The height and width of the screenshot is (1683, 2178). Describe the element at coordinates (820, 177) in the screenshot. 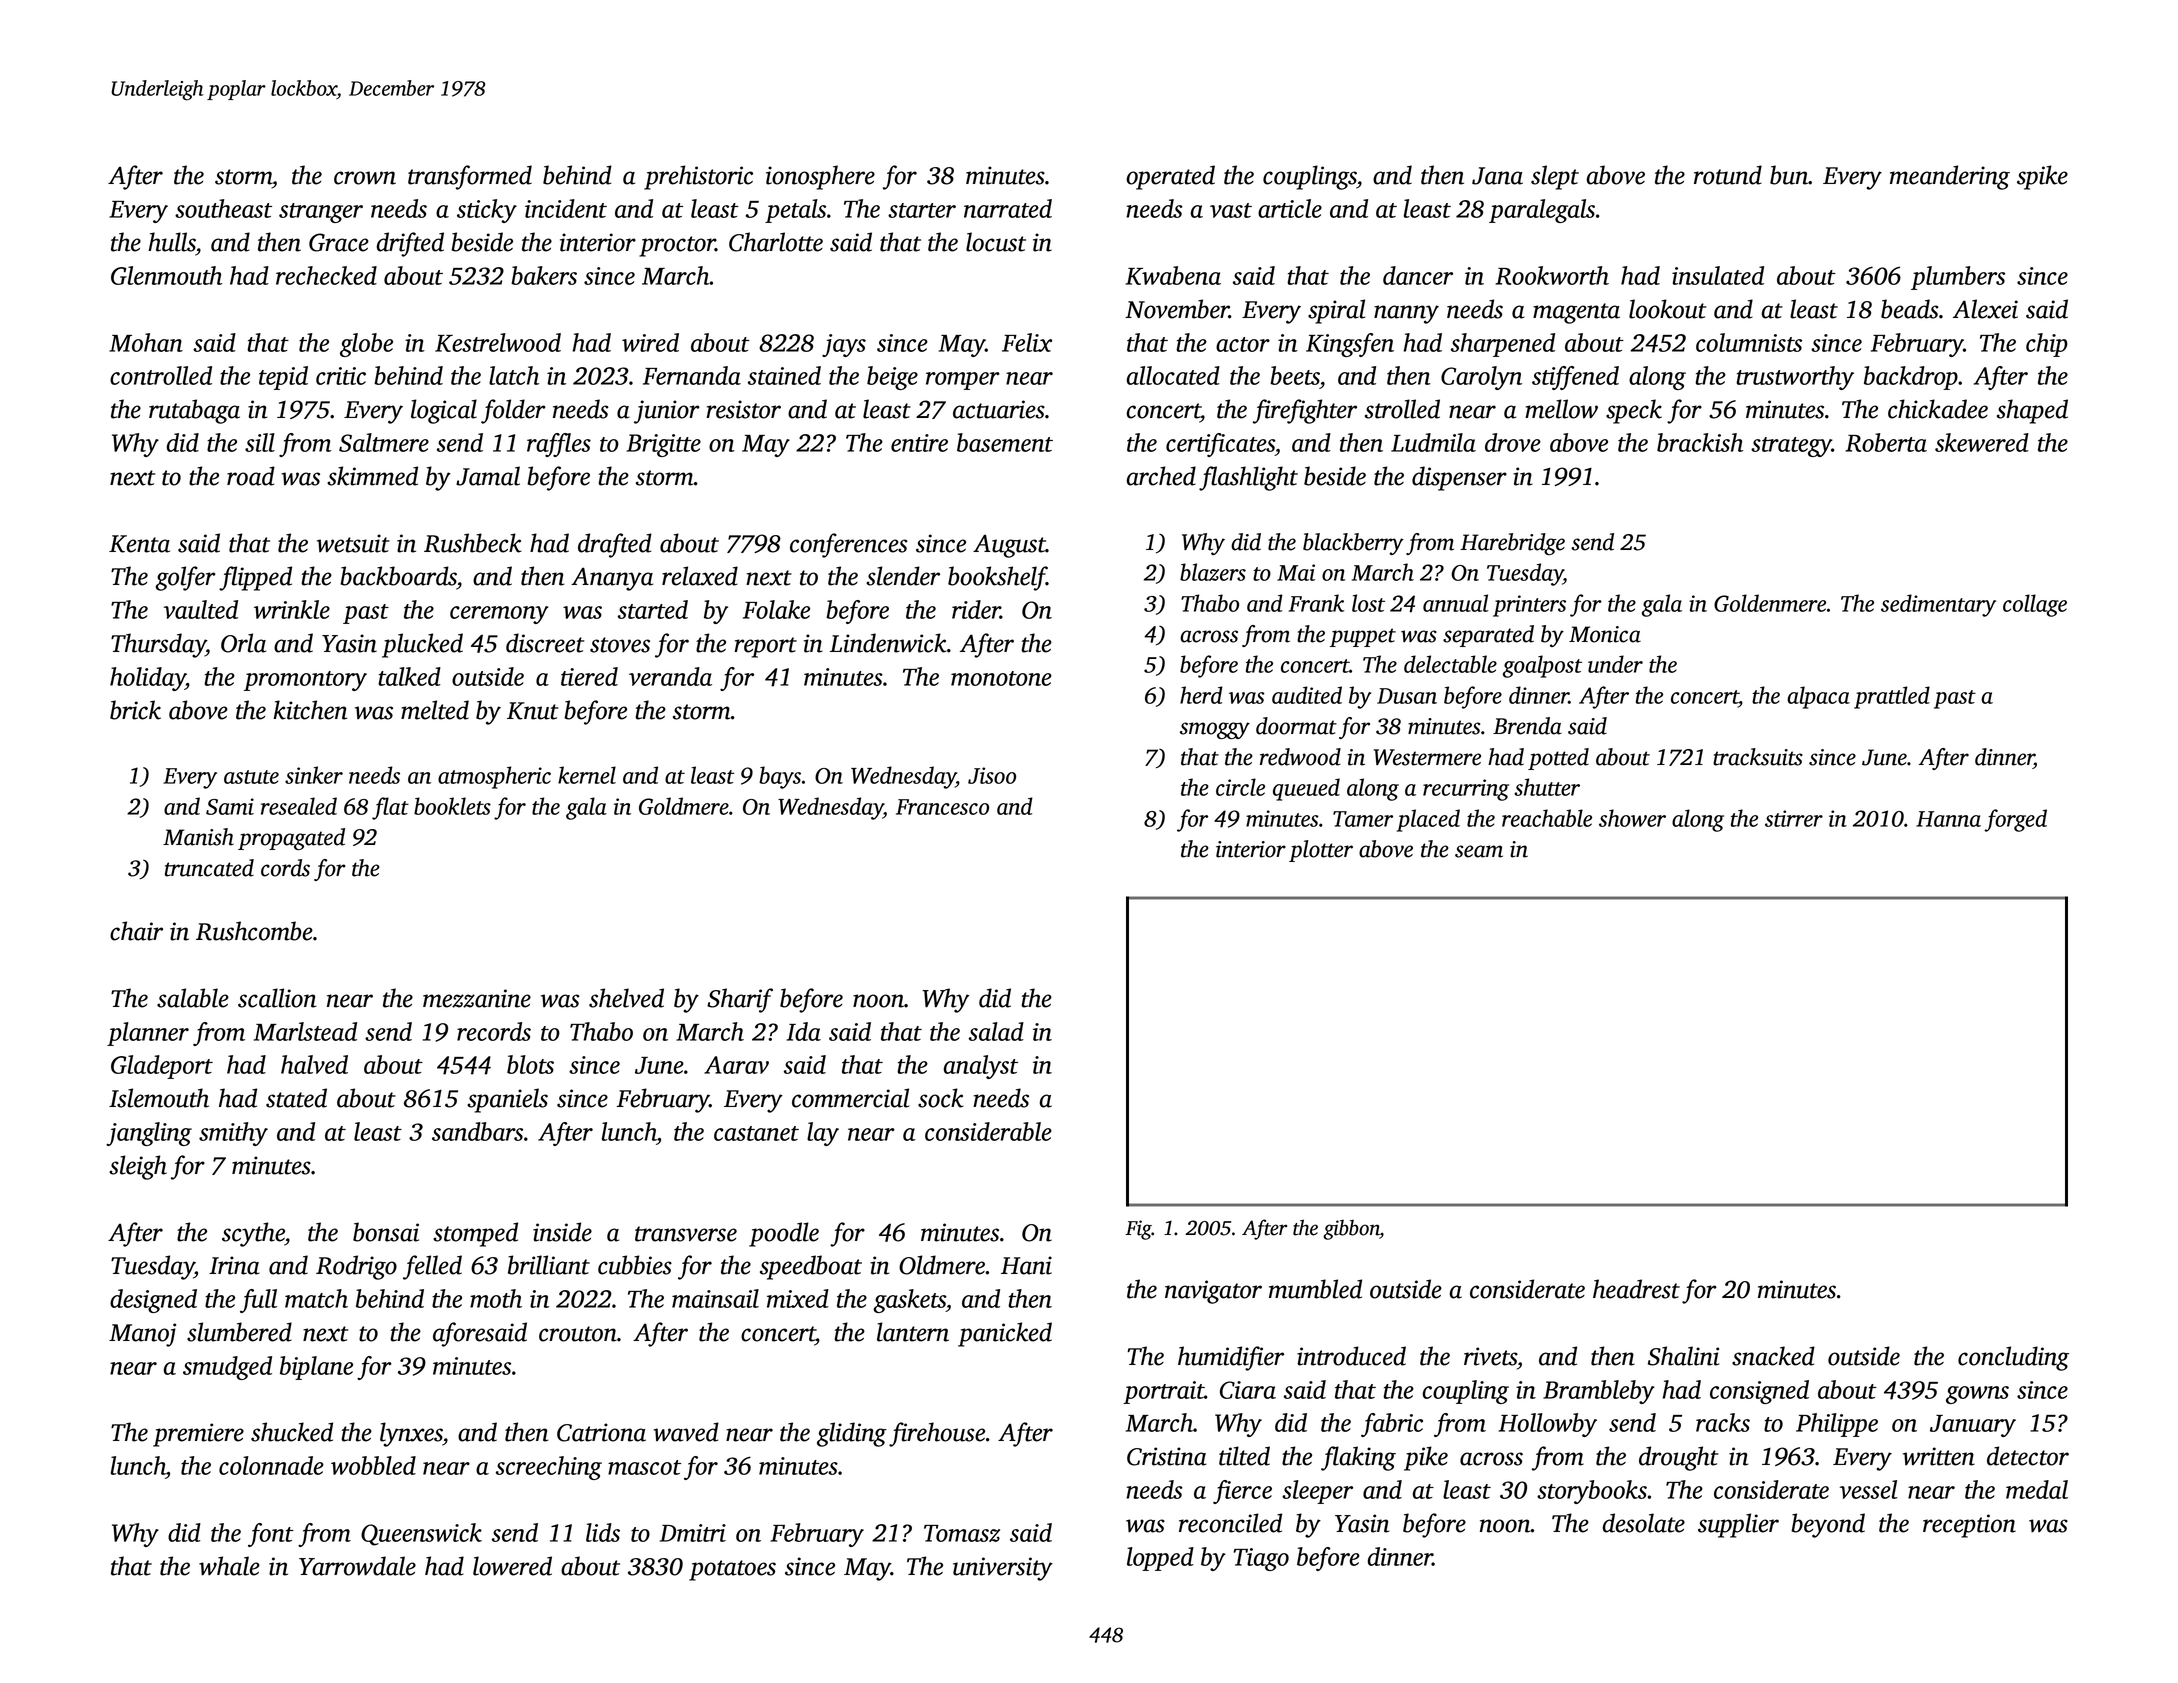

I see `ionosphere` at that location.
